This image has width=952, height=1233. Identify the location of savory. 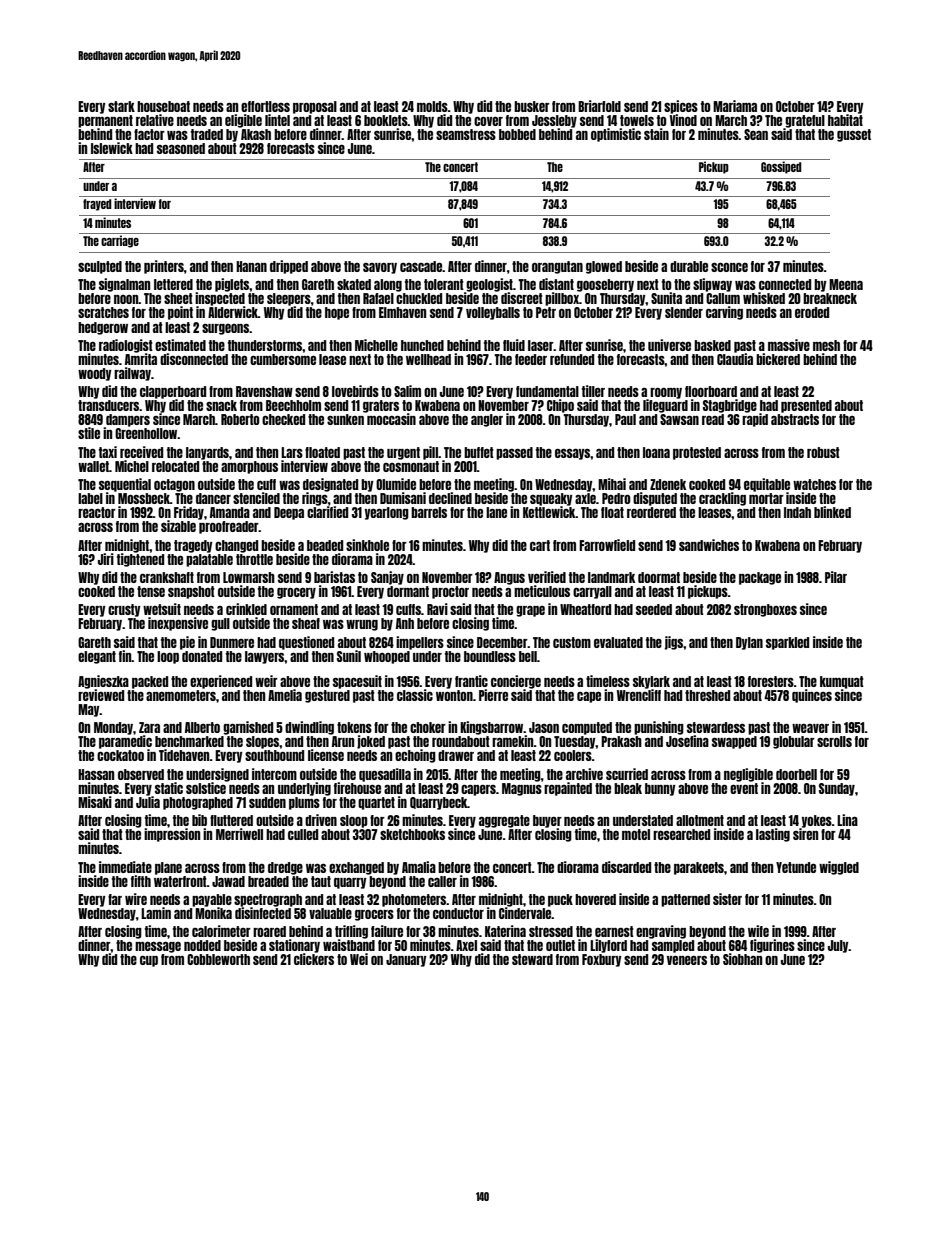
(380, 268).
